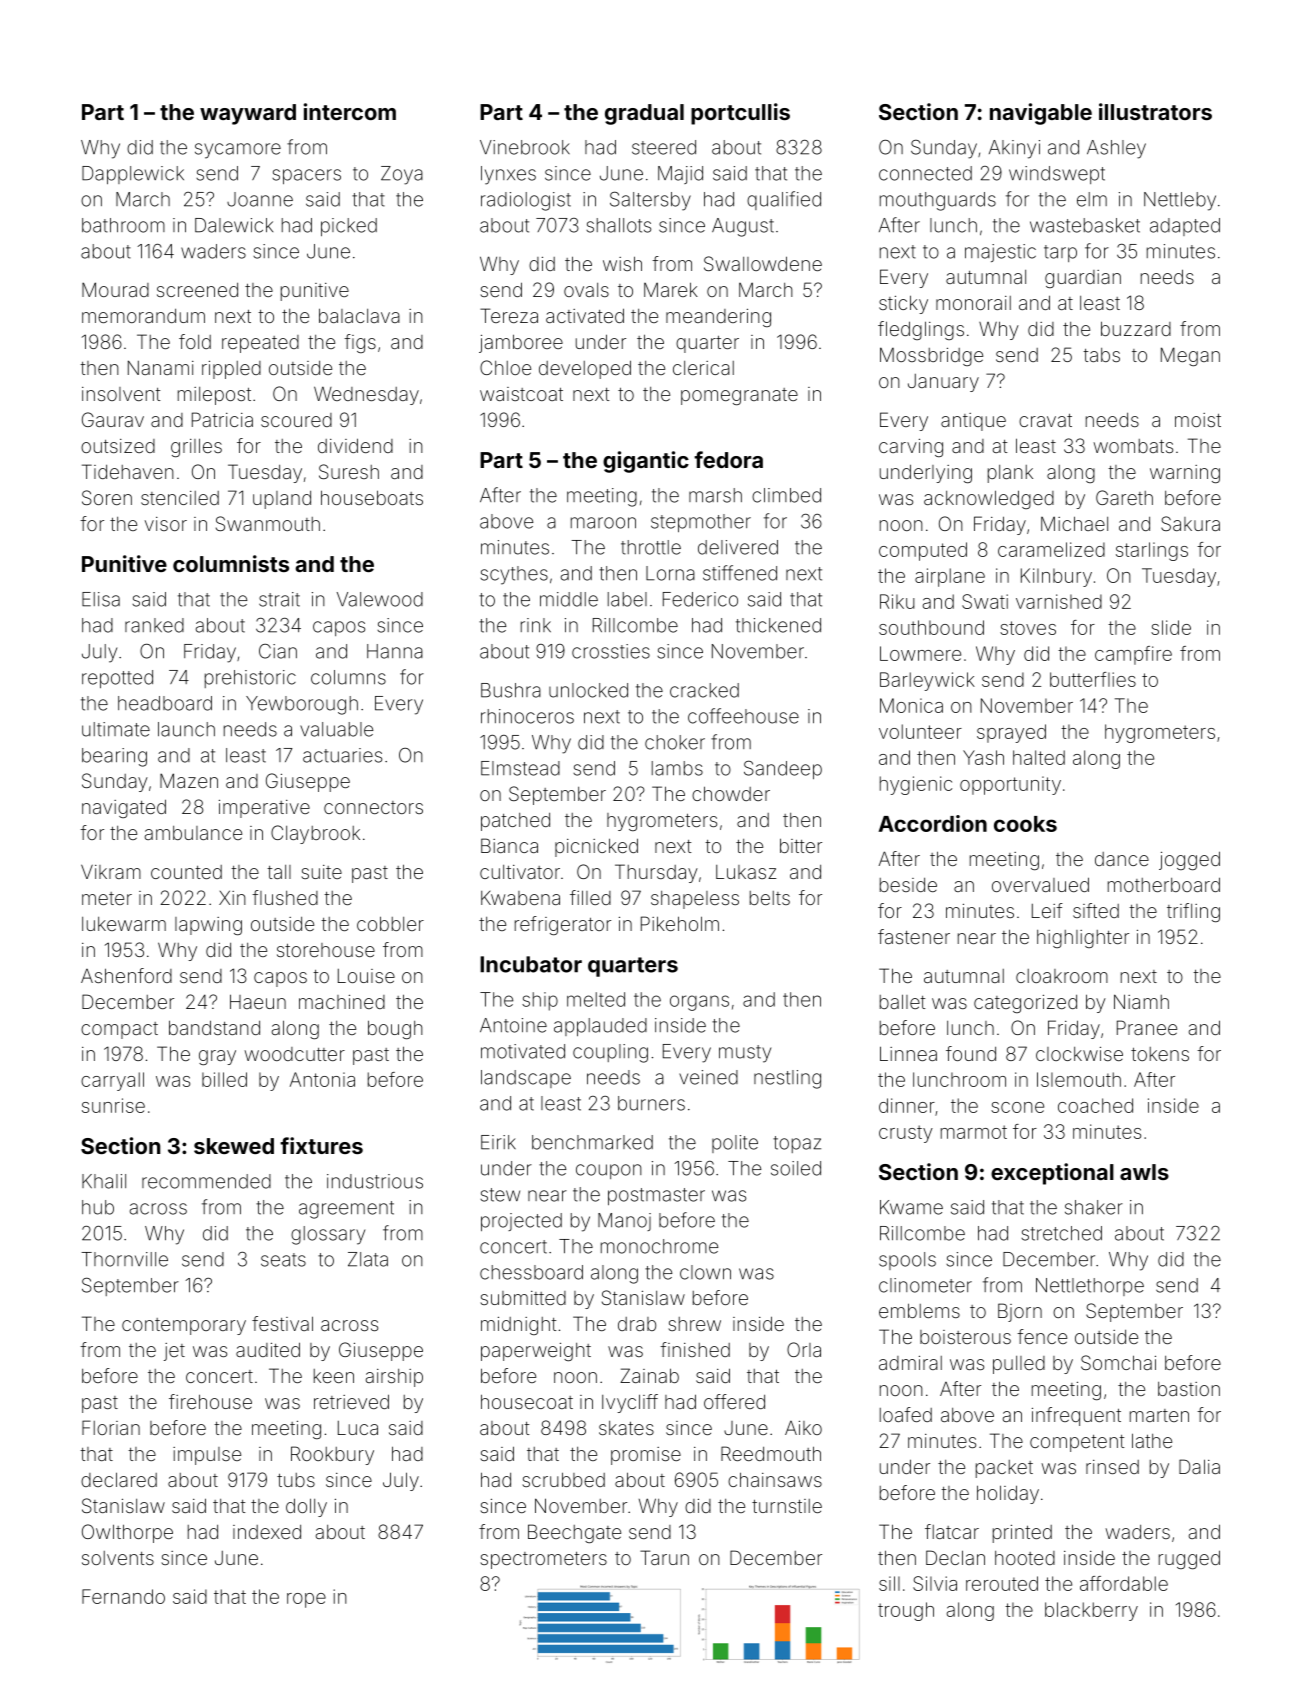 The image size is (1302, 1685). I want to click on postmaster, so click(656, 1196).
